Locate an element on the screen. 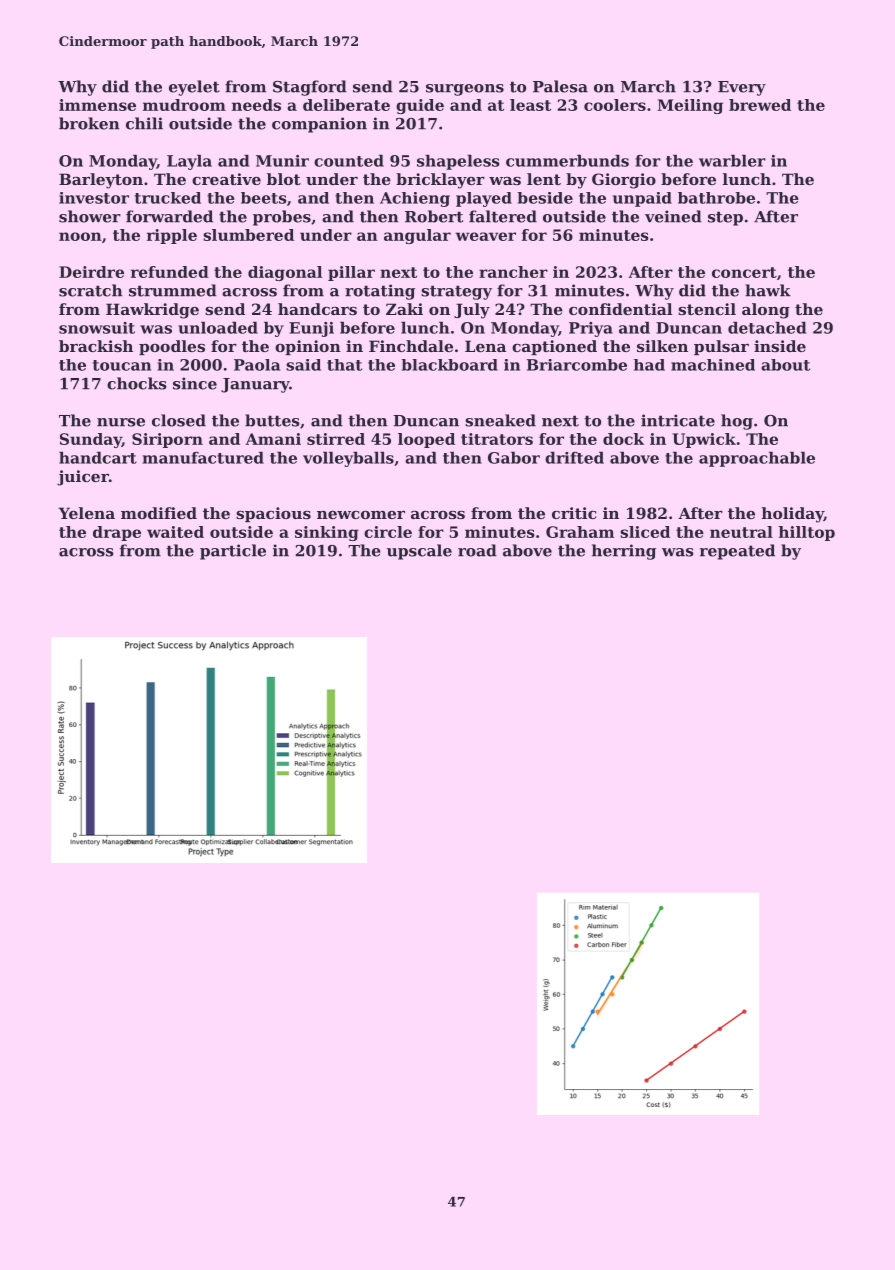  Stagford is located at coordinates (310, 88).
